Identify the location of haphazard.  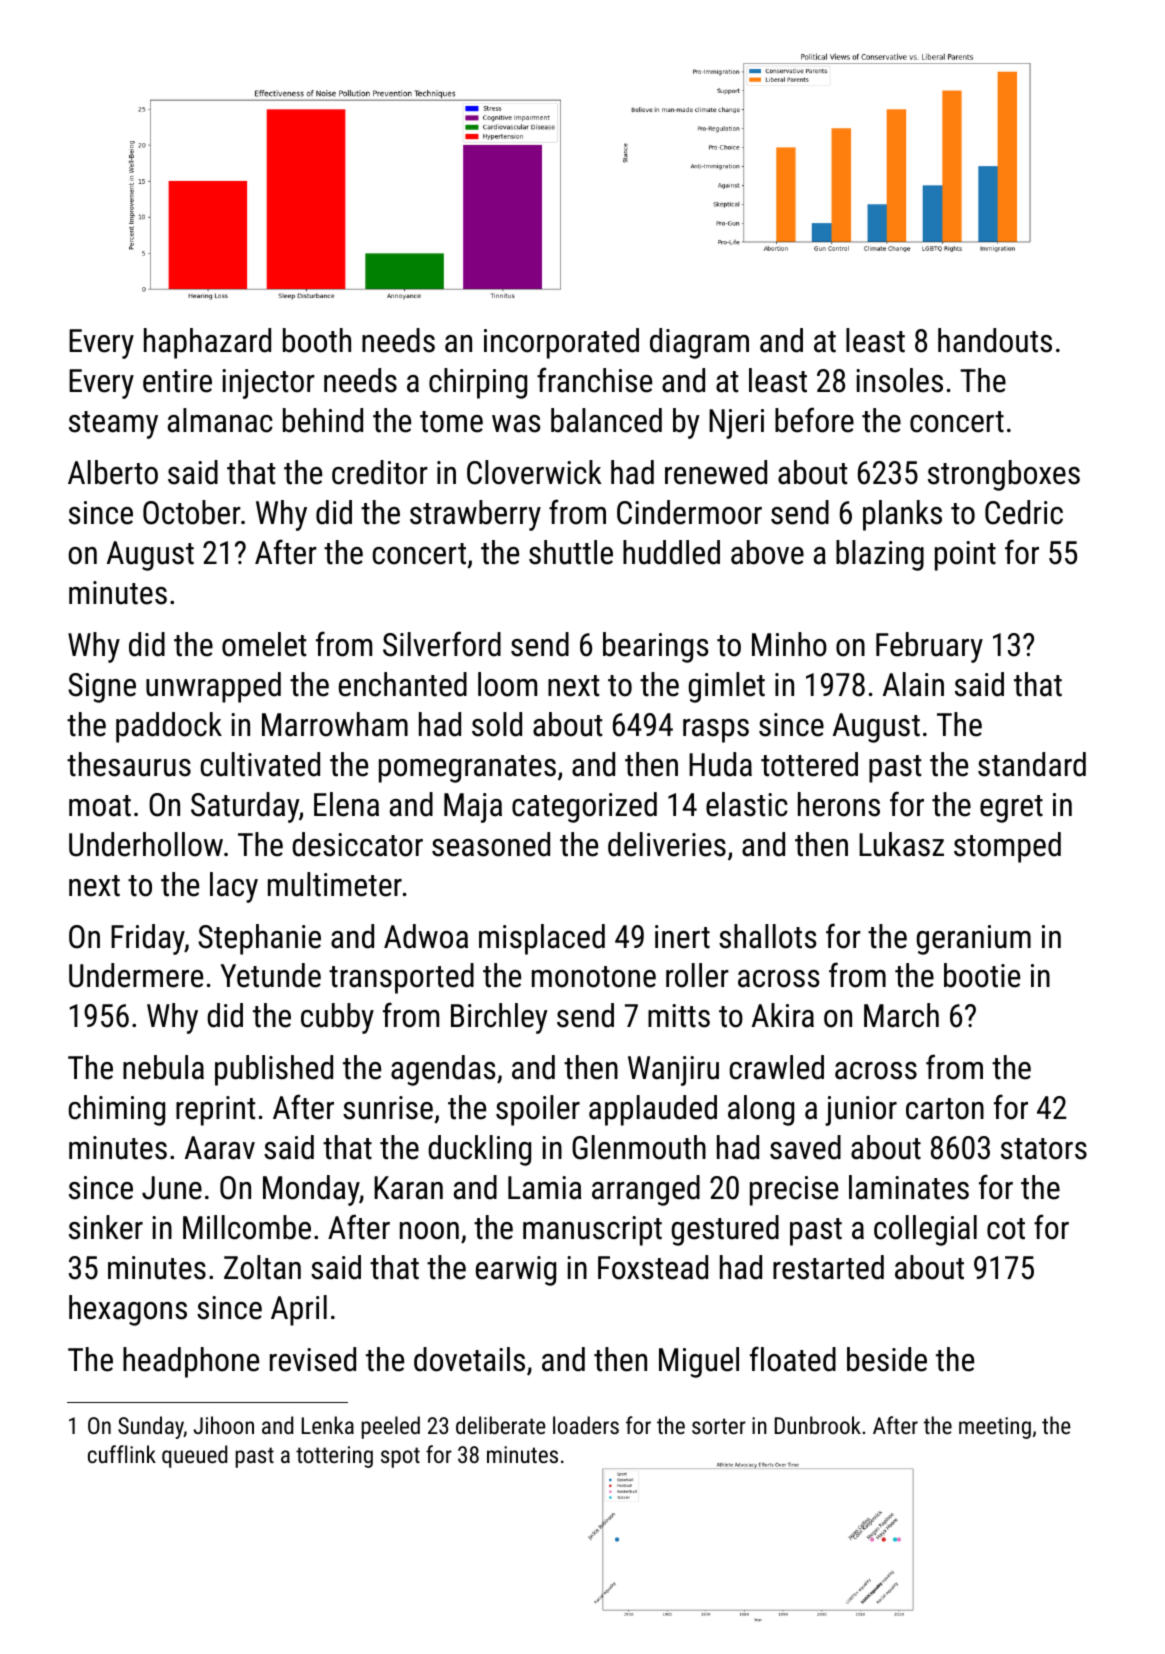
(207, 343).
